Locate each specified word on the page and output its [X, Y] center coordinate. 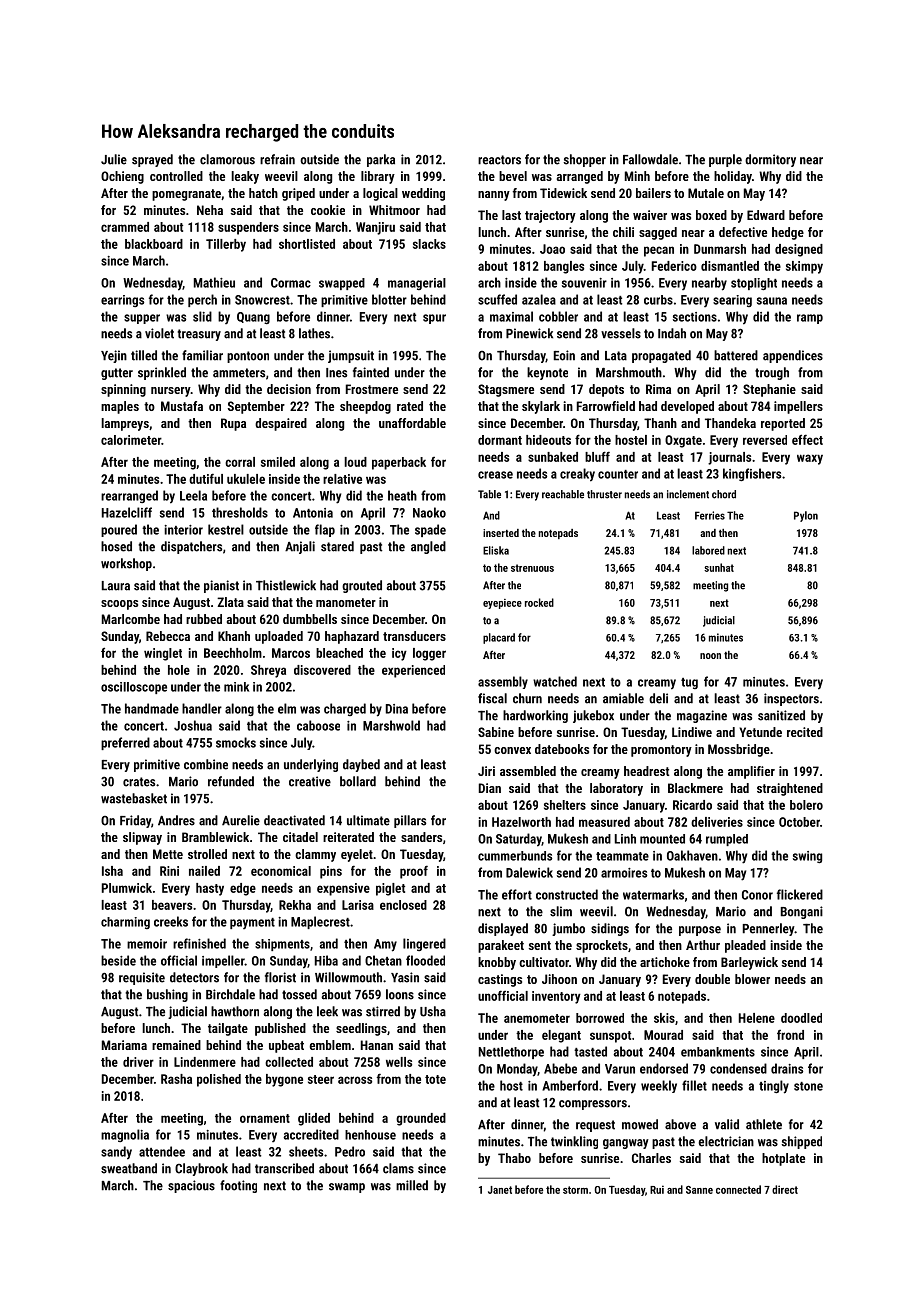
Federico [674, 266]
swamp [347, 1188]
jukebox [593, 716]
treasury [199, 335]
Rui [657, 1189]
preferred [125, 743]
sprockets [602, 946]
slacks [429, 244]
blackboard [154, 244]
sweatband [129, 1168]
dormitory [770, 160]
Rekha [295, 905]
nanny [494, 196]
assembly [503, 682]
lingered [424, 944]
